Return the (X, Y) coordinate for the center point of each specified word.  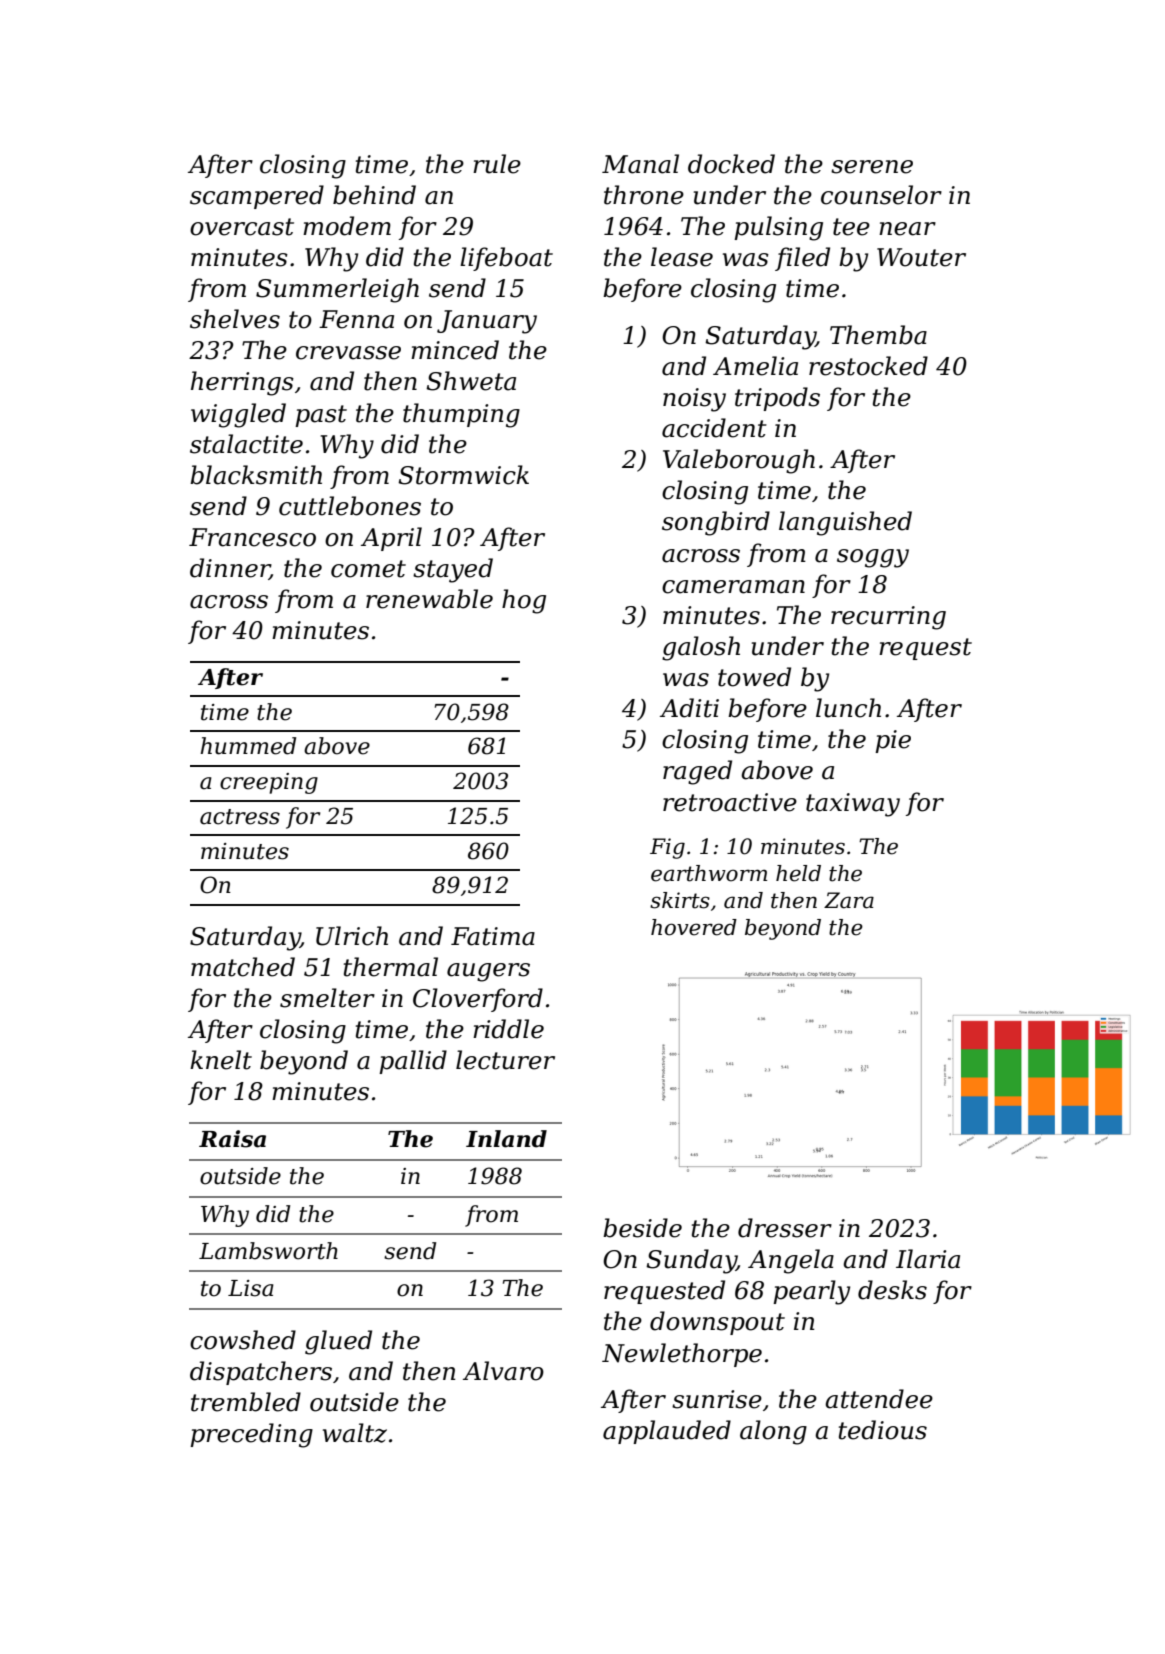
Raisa (232, 1139)
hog (524, 601)
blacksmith (256, 475)
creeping (269, 783)
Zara (849, 900)
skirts (680, 900)
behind (374, 195)
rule (497, 164)
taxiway (853, 805)
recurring (888, 618)
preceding (251, 1435)
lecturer (505, 1060)
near (907, 229)
